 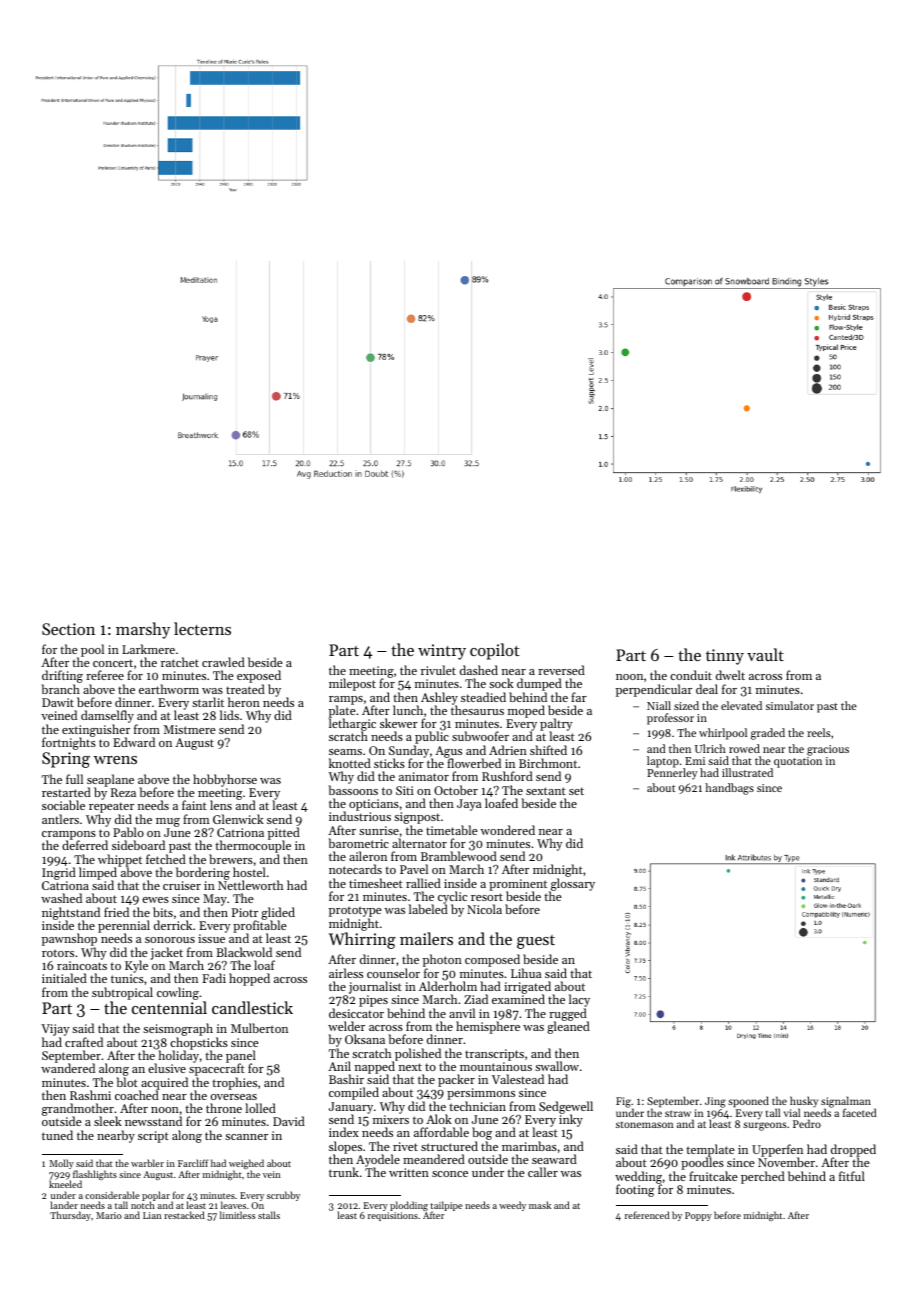 What do you see at coordinates (698, 1216) in the screenshot?
I see `Poppy` at bounding box center [698, 1216].
